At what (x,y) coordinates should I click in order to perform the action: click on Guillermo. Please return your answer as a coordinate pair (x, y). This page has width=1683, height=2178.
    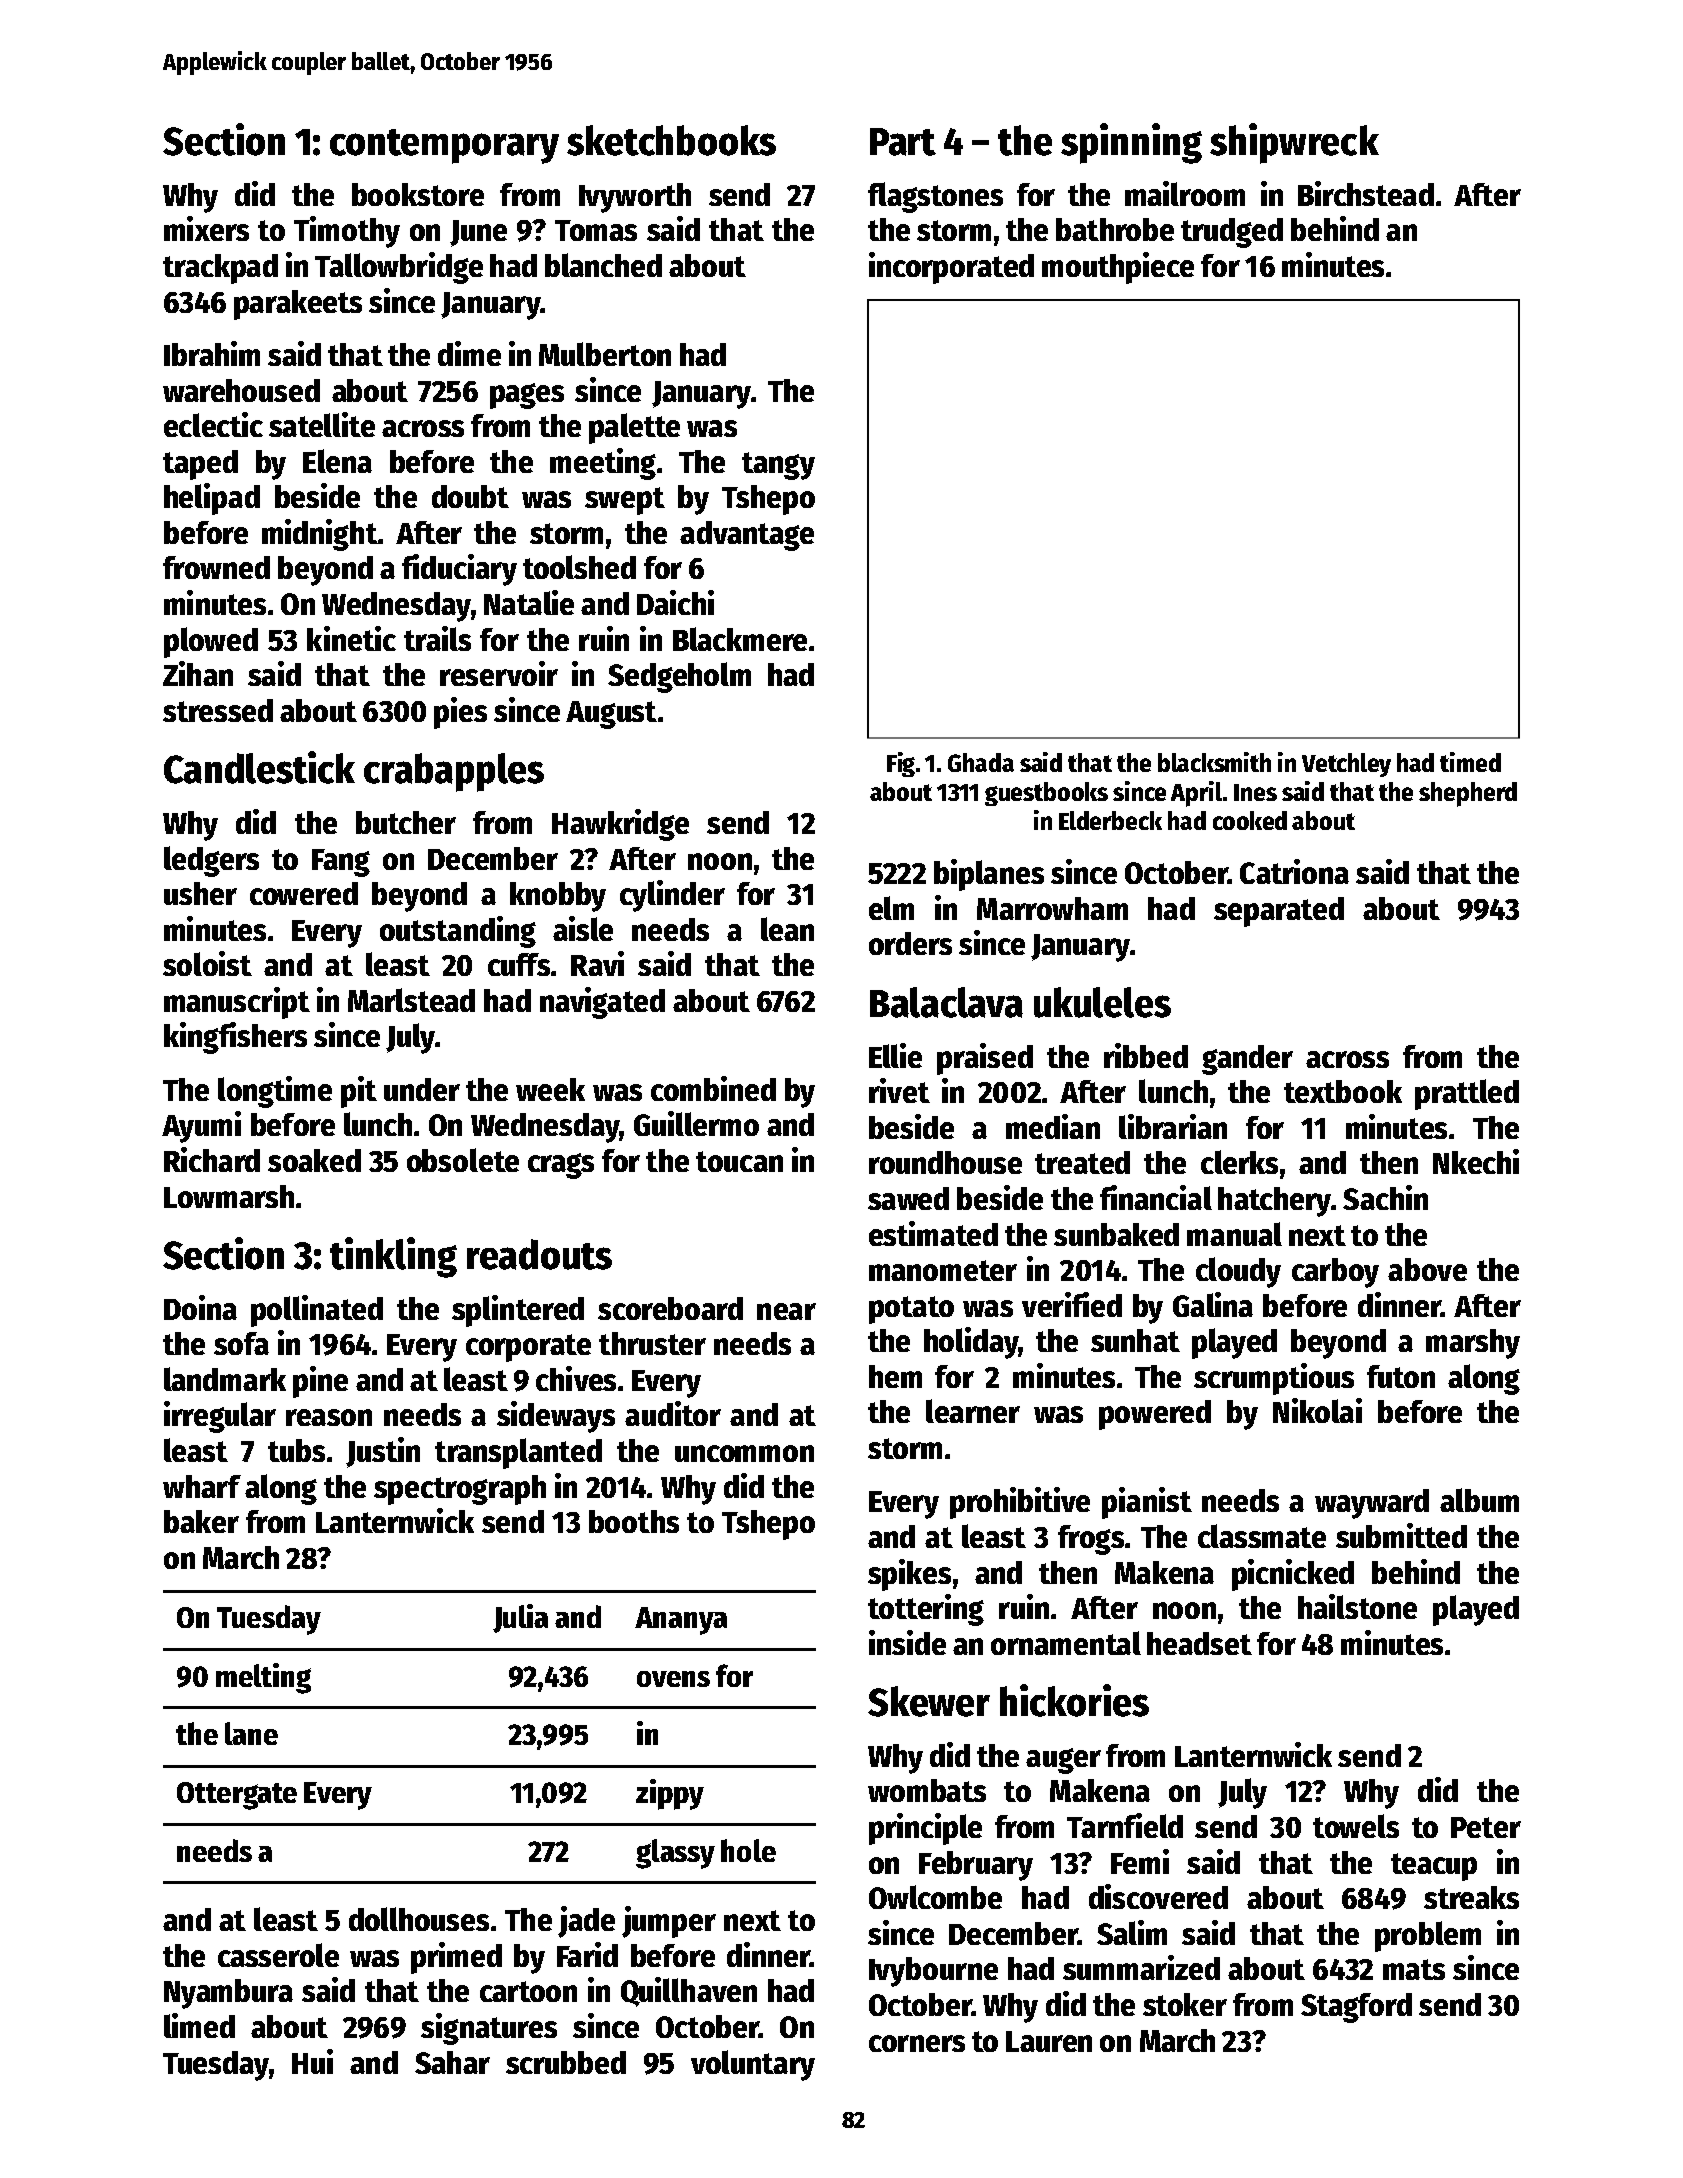
    Looking at the image, I should click on (696, 1123).
